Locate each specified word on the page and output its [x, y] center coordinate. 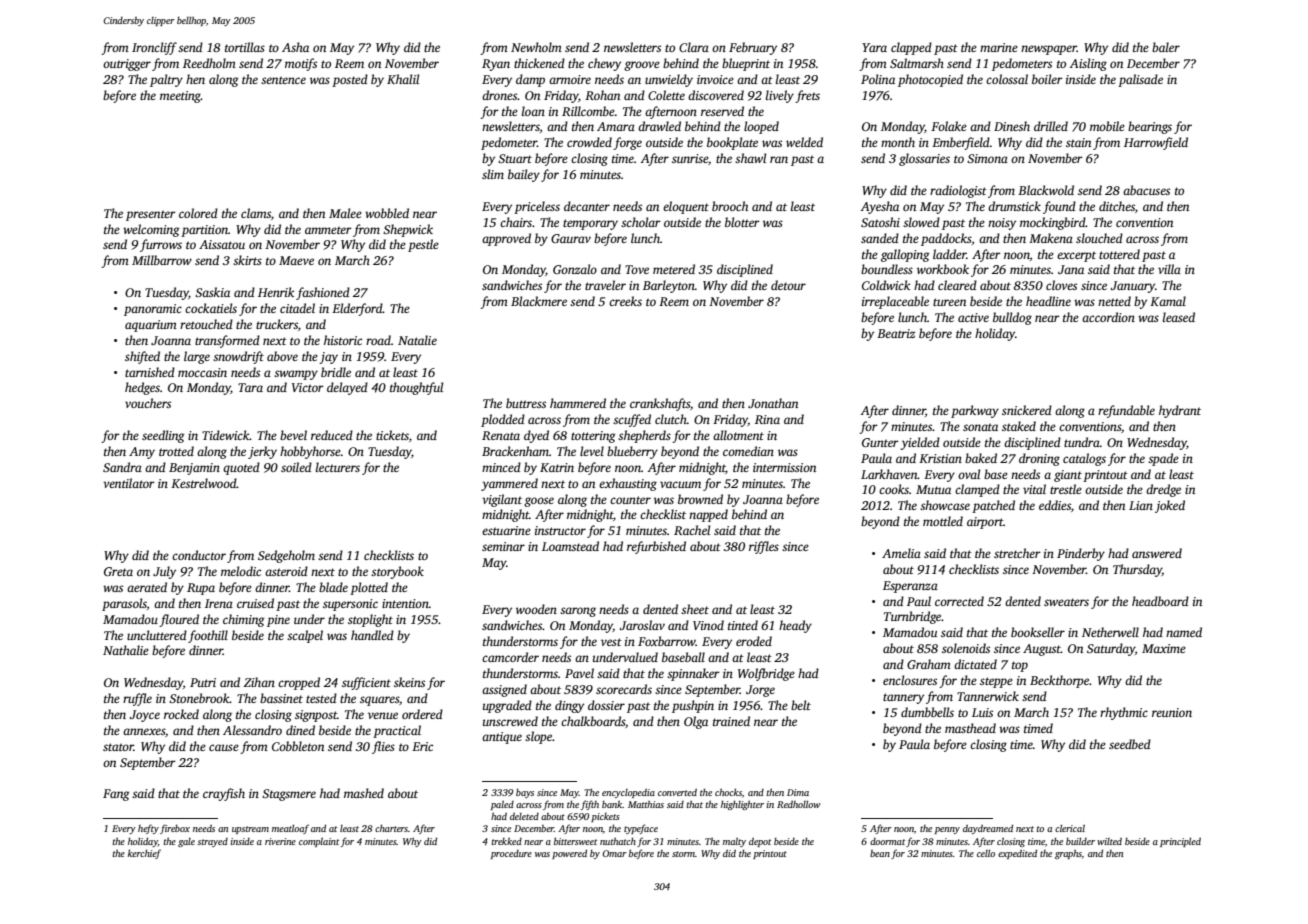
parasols [124, 604]
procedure [511, 854]
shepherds [644, 436]
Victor [308, 387]
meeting [180, 97]
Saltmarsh [917, 63]
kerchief [144, 854]
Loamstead [570, 546]
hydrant [1180, 411]
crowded [589, 142]
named [1184, 632]
